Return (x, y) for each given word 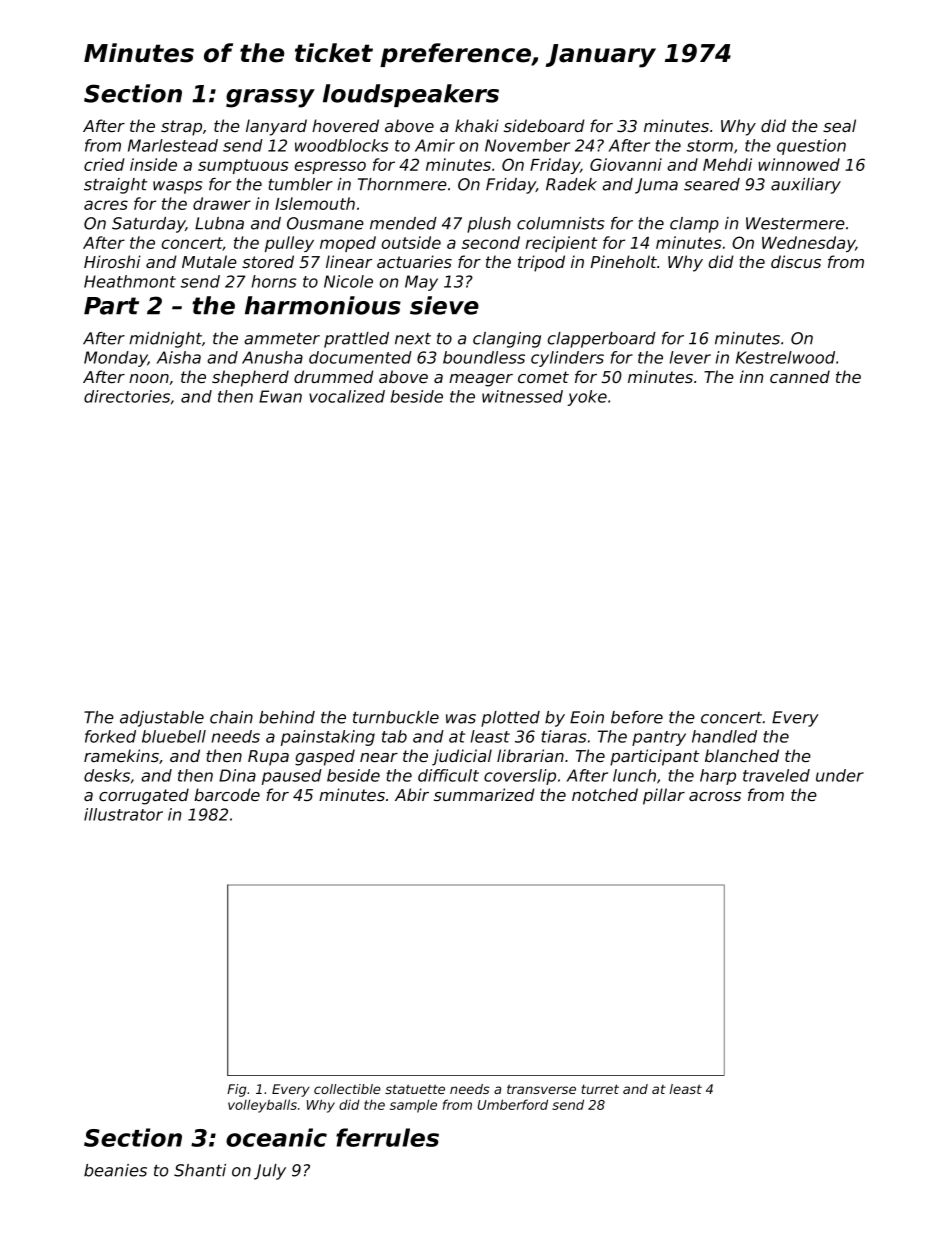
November (527, 145)
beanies (115, 1170)
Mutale (209, 261)
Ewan (280, 396)
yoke (587, 398)
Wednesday (808, 244)
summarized (484, 794)
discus (796, 261)
